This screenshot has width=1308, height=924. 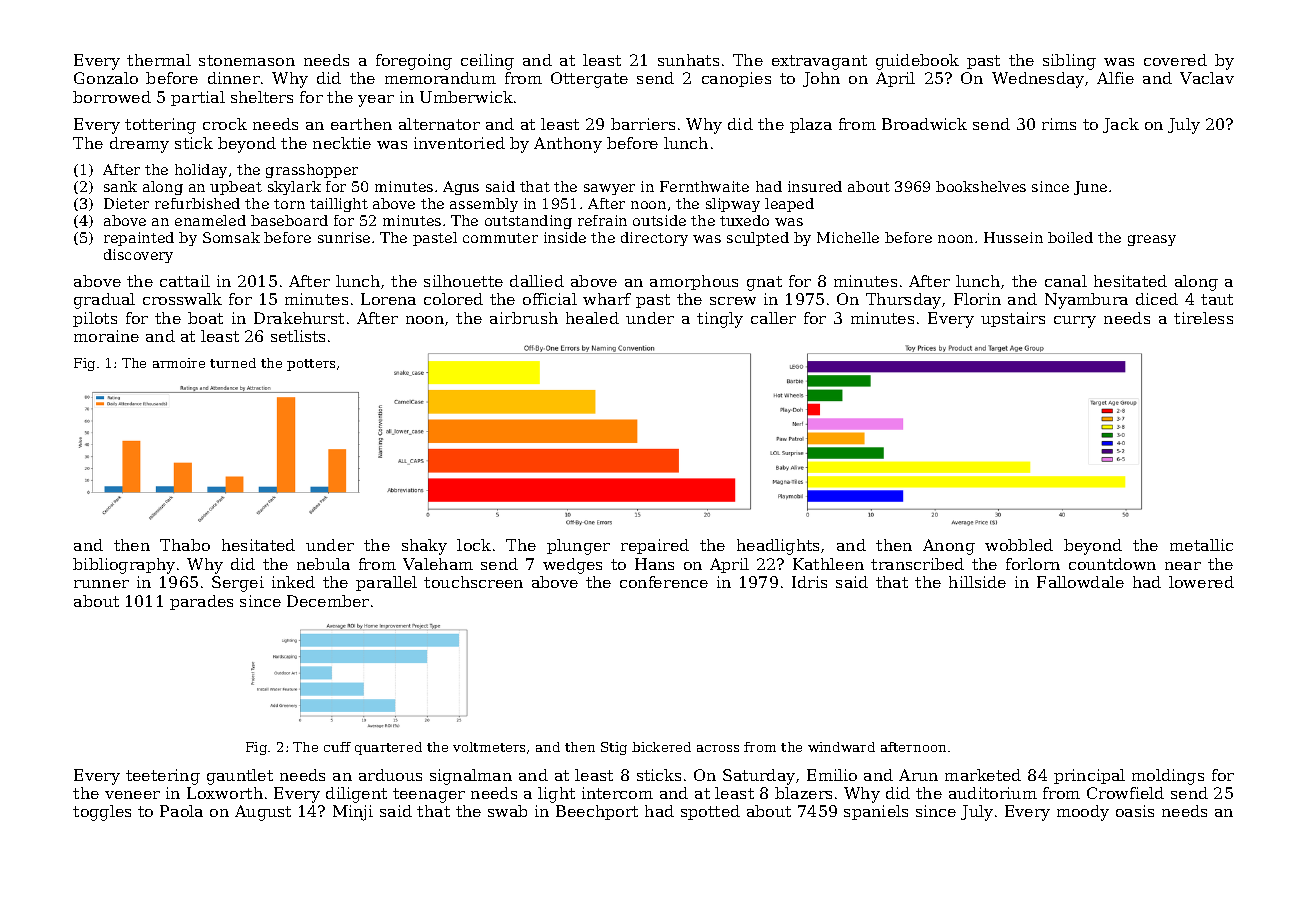 What do you see at coordinates (473, 582) in the screenshot?
I see `touchscreen` at bounding box center [473, 582].
